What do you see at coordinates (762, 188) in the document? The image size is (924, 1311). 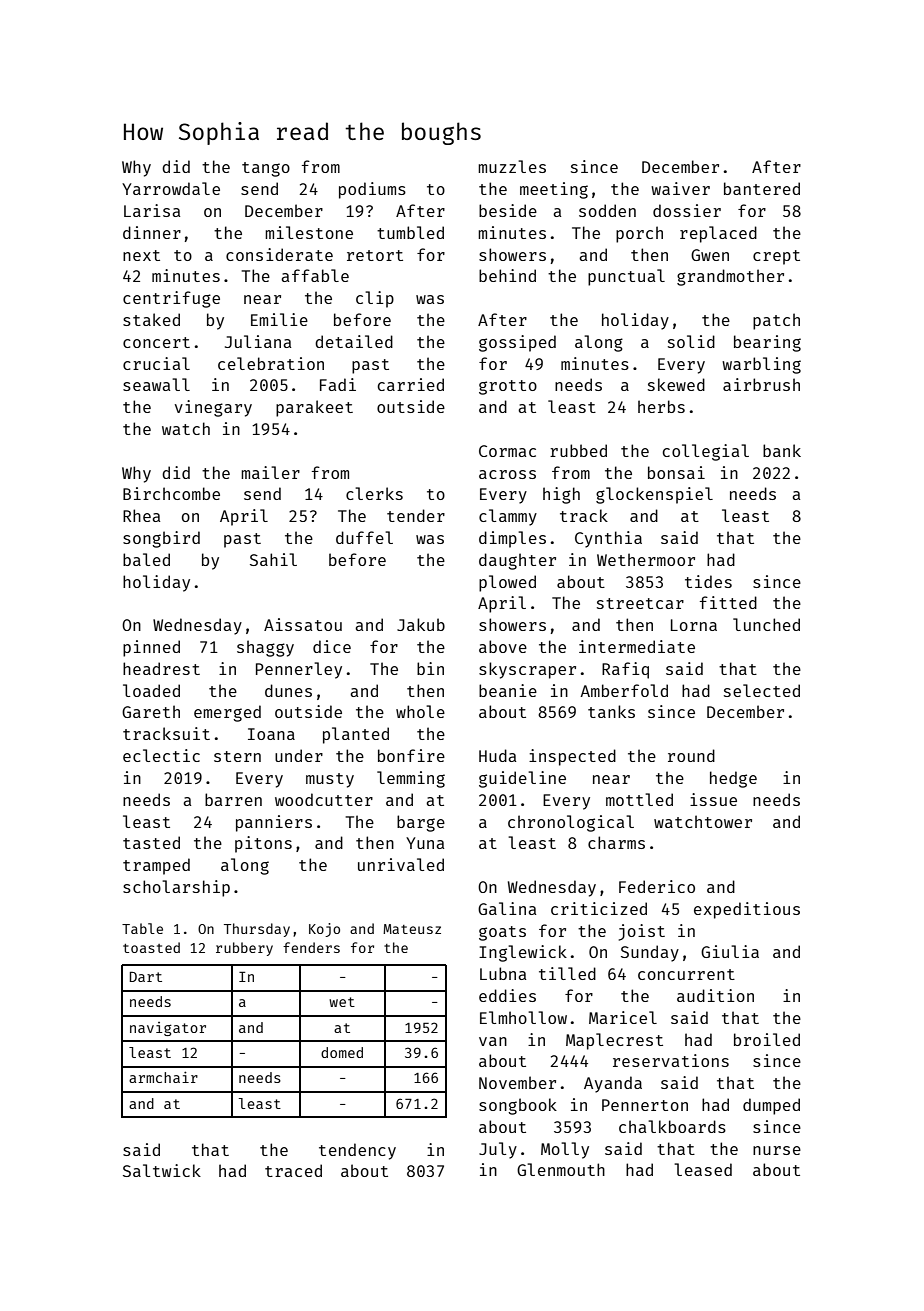 I see `bantered` at bounding box center [762, 188].
